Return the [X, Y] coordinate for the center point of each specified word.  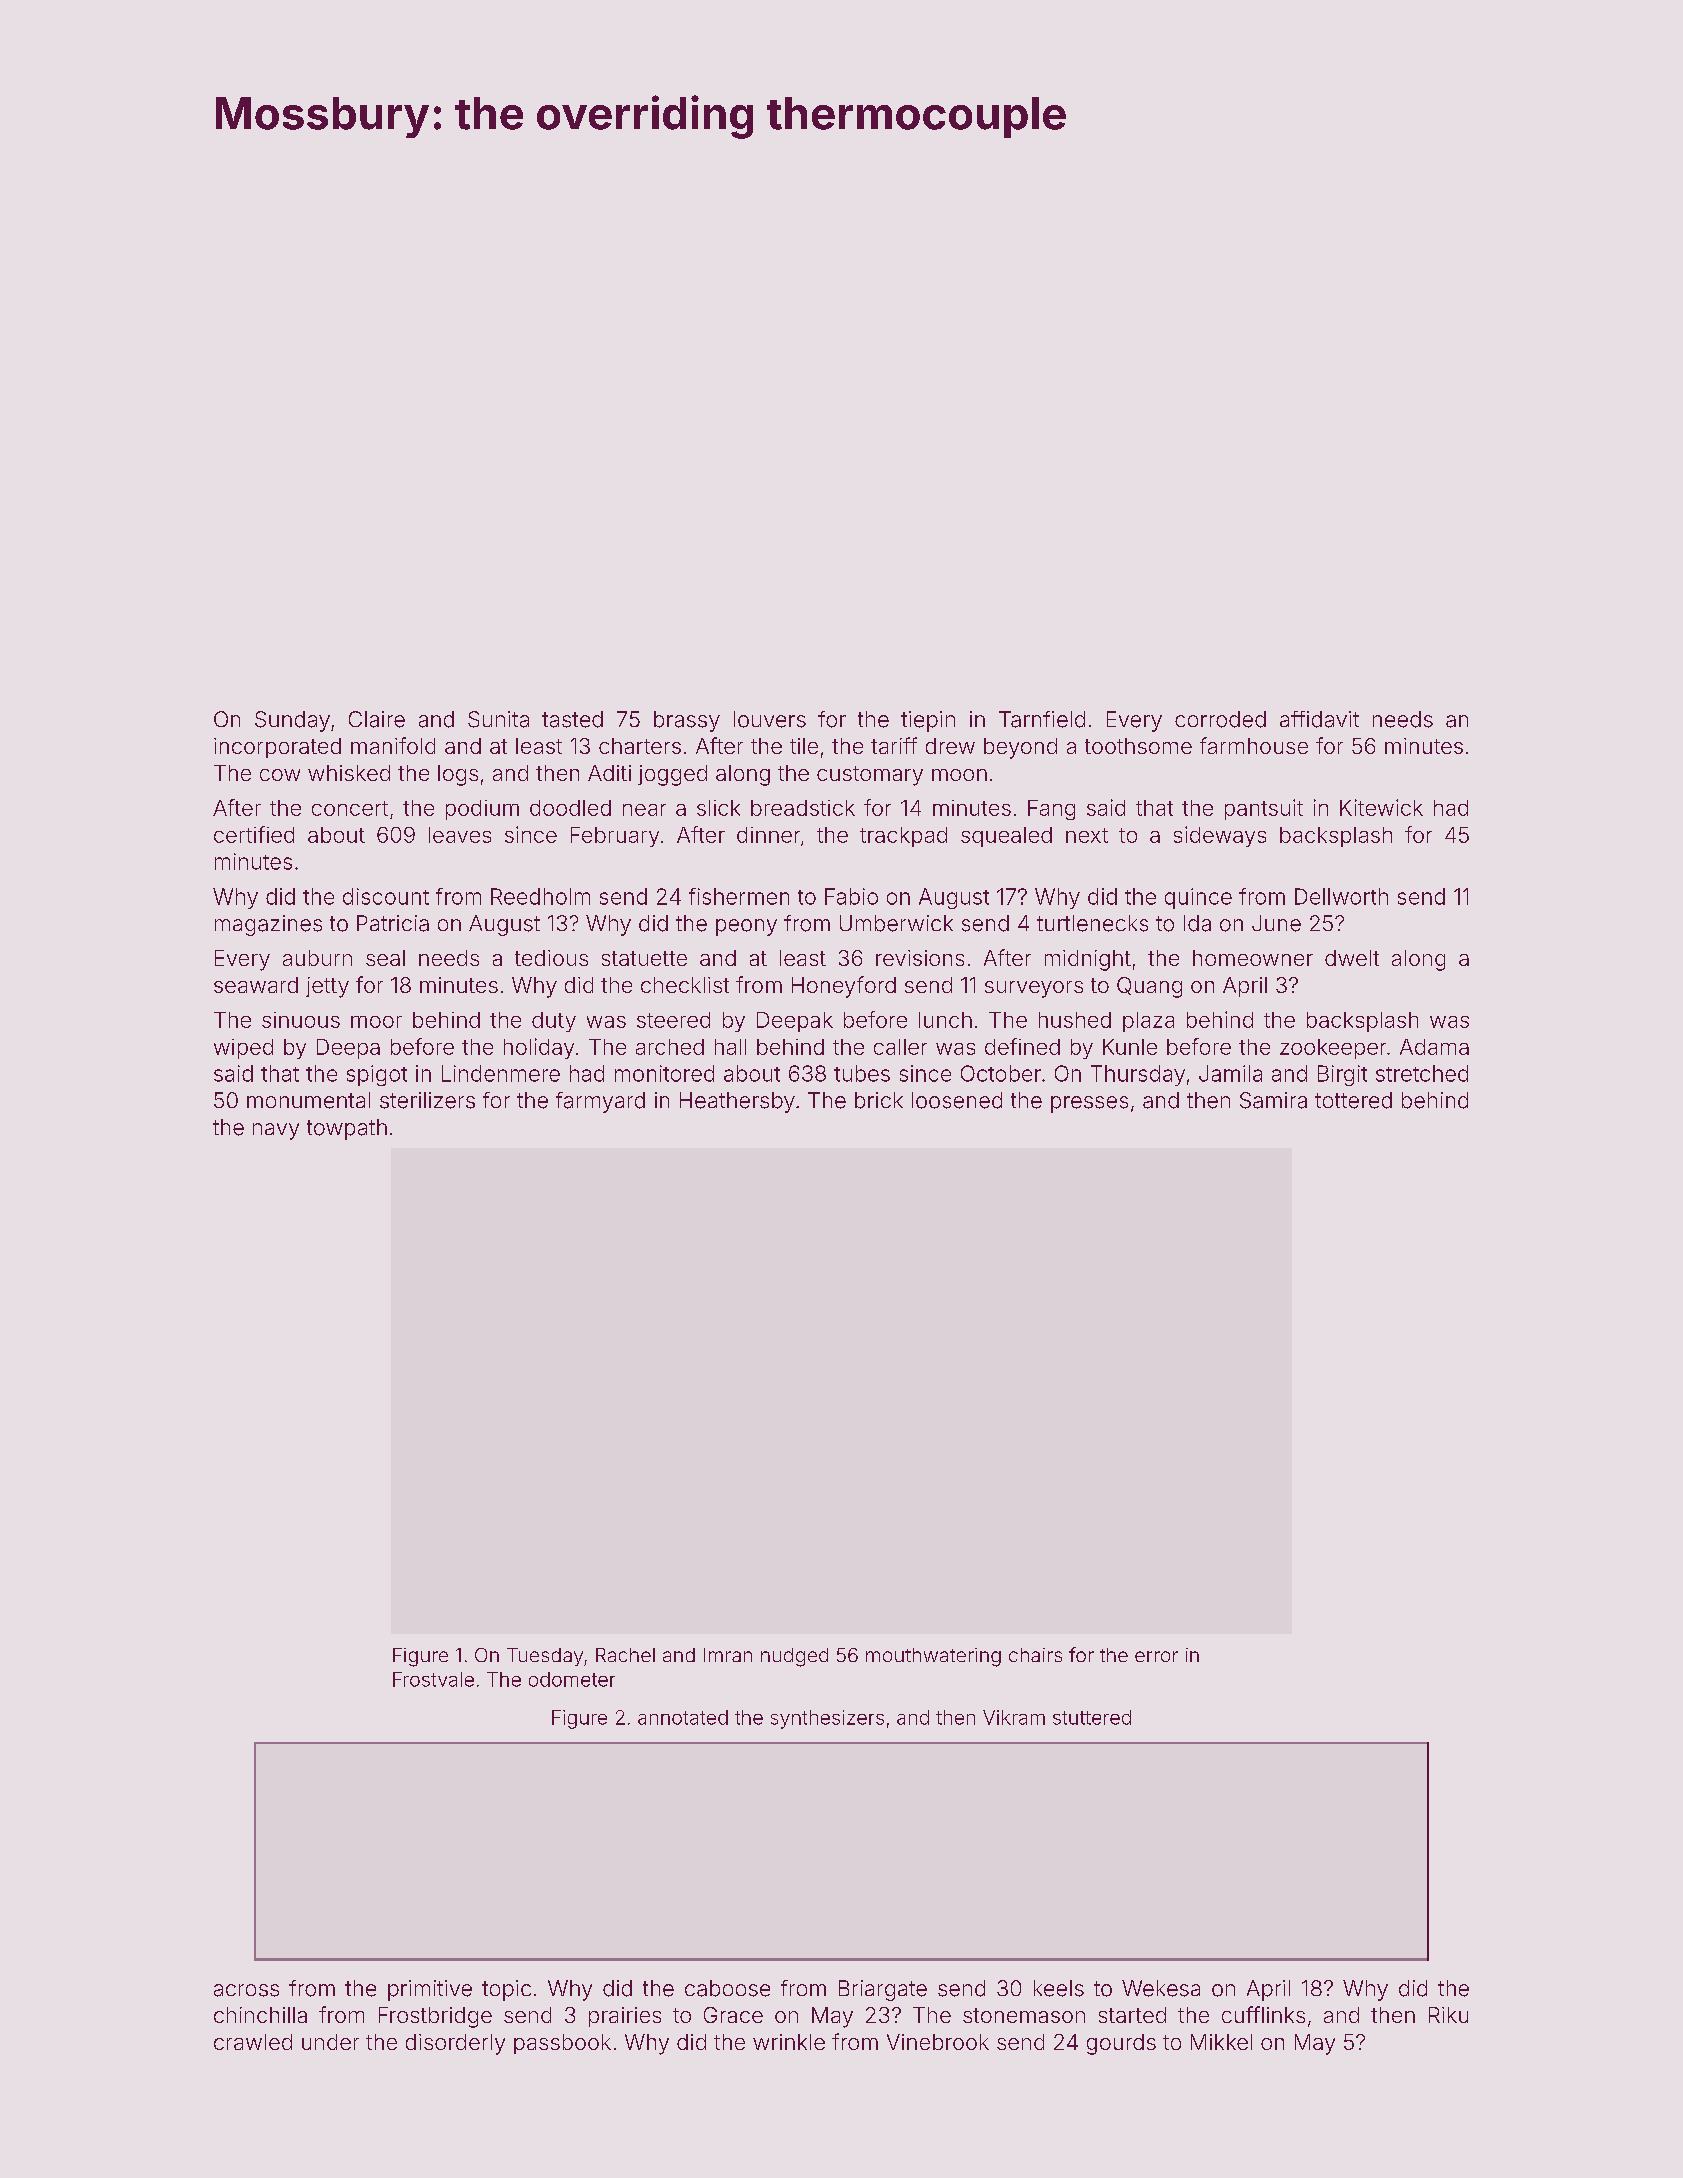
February [615, 837]
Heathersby [737, 1102]
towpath [347, 1129]
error [1156, 1656]
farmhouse [1254, 745]
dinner [768, 835]
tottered [1353, 1100]
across [246, 1990]
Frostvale [433, 1679]
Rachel [625, 1655]
